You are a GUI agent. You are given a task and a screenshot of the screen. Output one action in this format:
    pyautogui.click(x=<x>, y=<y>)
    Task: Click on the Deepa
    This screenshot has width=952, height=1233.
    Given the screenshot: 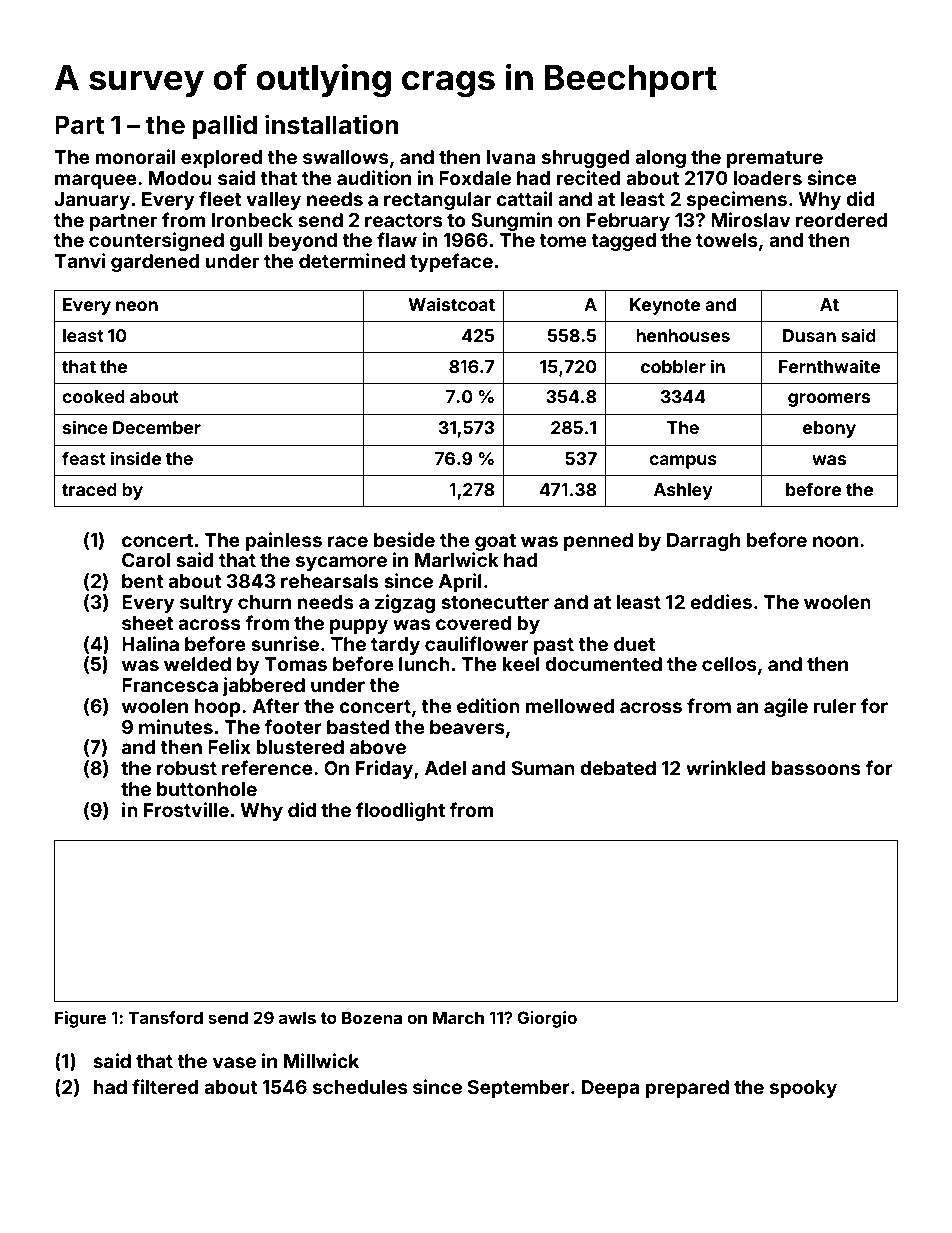 What is the action you would take?
    pyautogui.click(x=610, y=1089)
